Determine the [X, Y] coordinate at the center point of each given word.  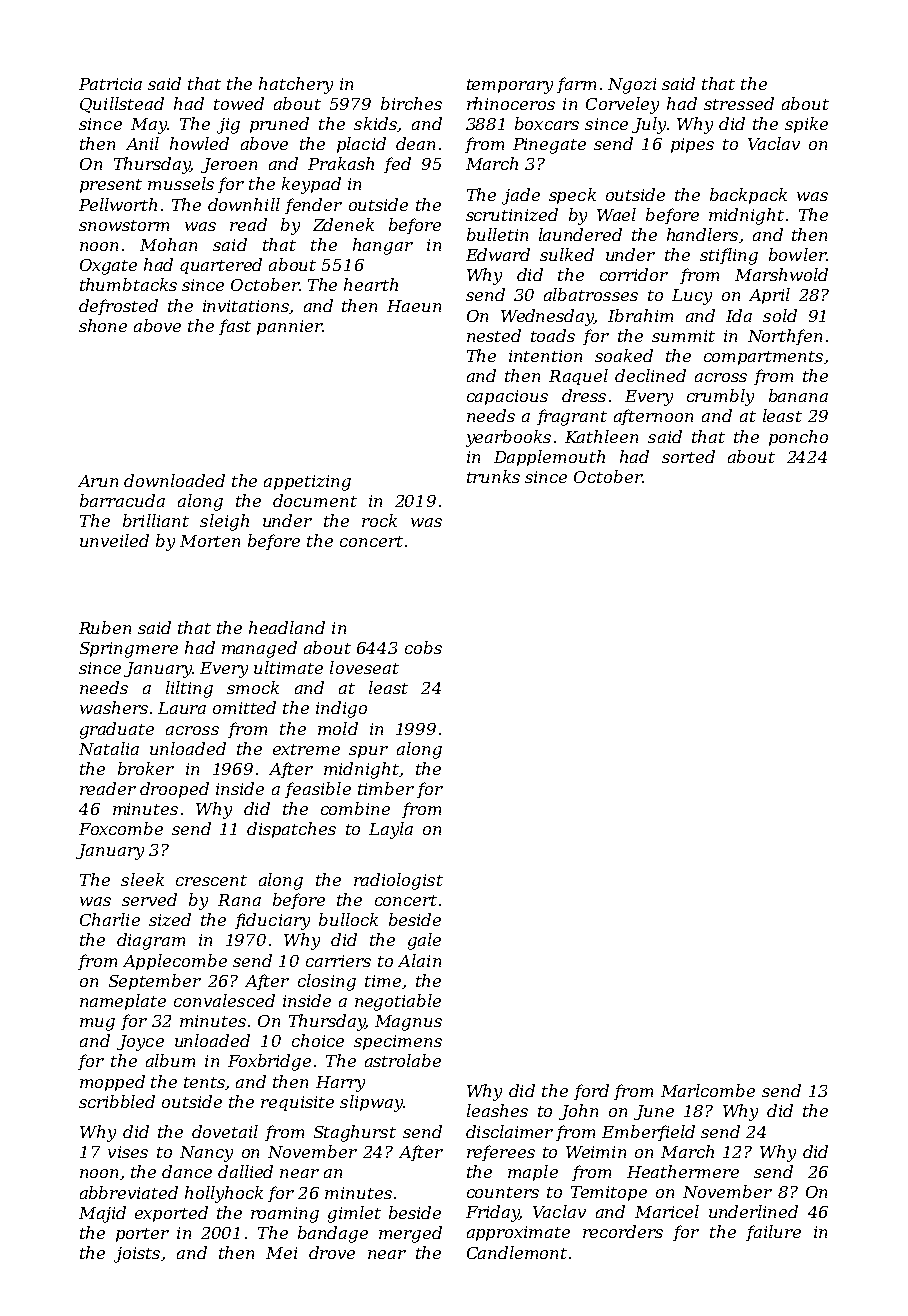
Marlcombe [708, 1090]
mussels [181, 183]
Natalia [109, 748]
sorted [688, 456]
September [155, 982]
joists [137, 1255]
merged [410, 1234]
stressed [739, 103]
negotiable [398, 1002]
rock [379, 520]
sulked [567, 254]
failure [773, 1233]
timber [386, 788]
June [654, 1112]
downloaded [174, 480]
